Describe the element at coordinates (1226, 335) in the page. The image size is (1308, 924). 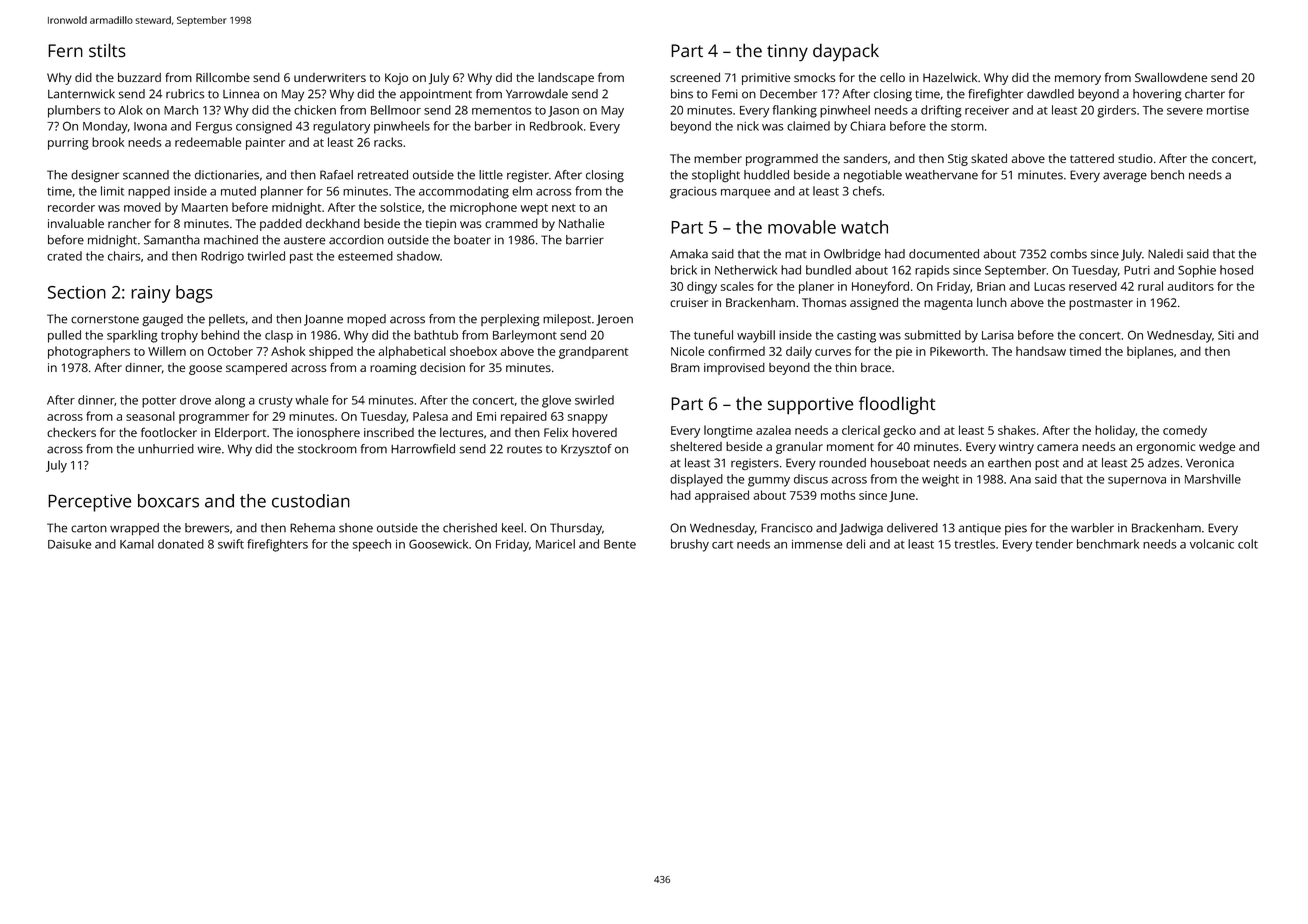
I see `Siti` at that location.
